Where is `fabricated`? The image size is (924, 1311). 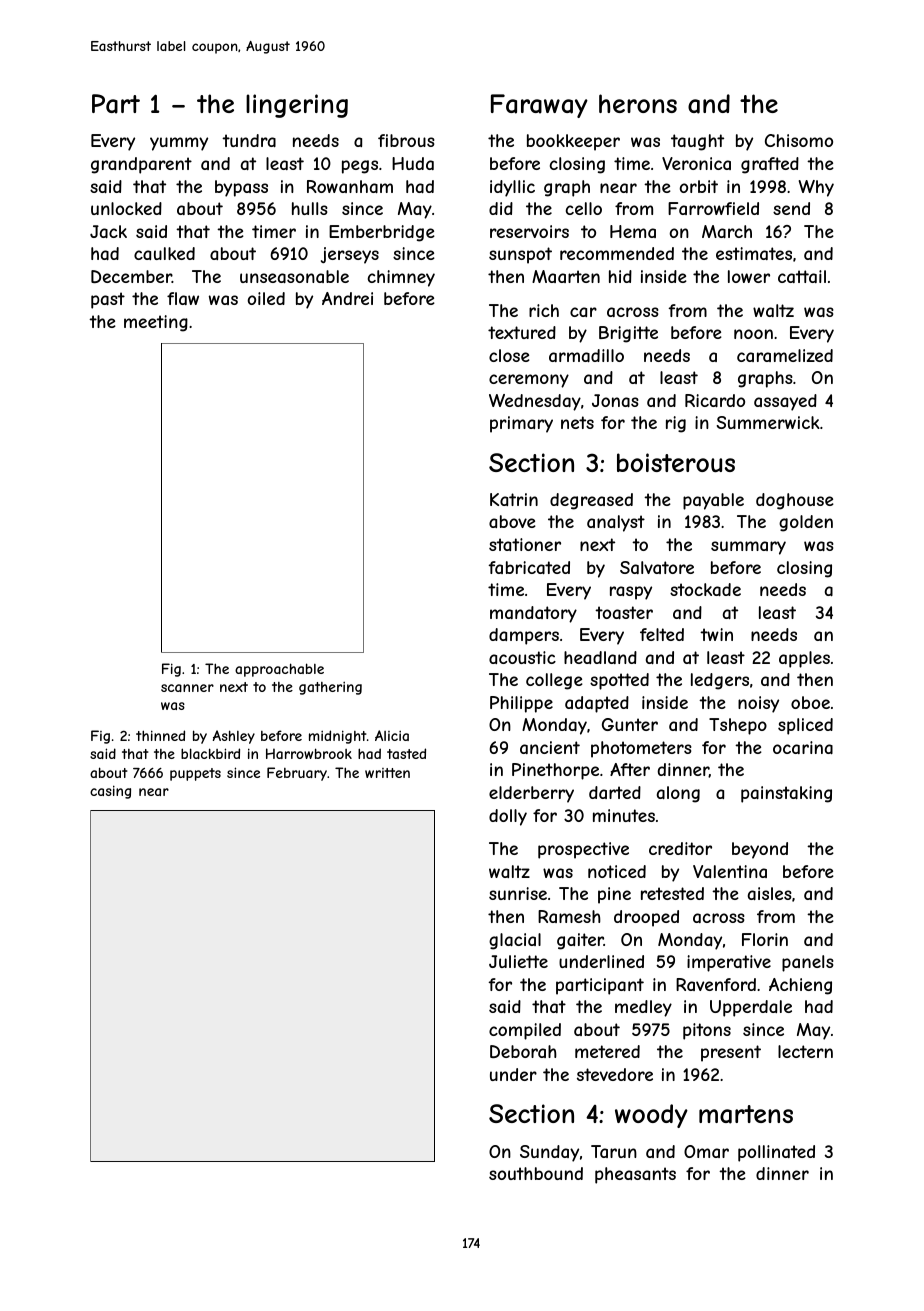
fabricated is located at coordinates (529, 567).
